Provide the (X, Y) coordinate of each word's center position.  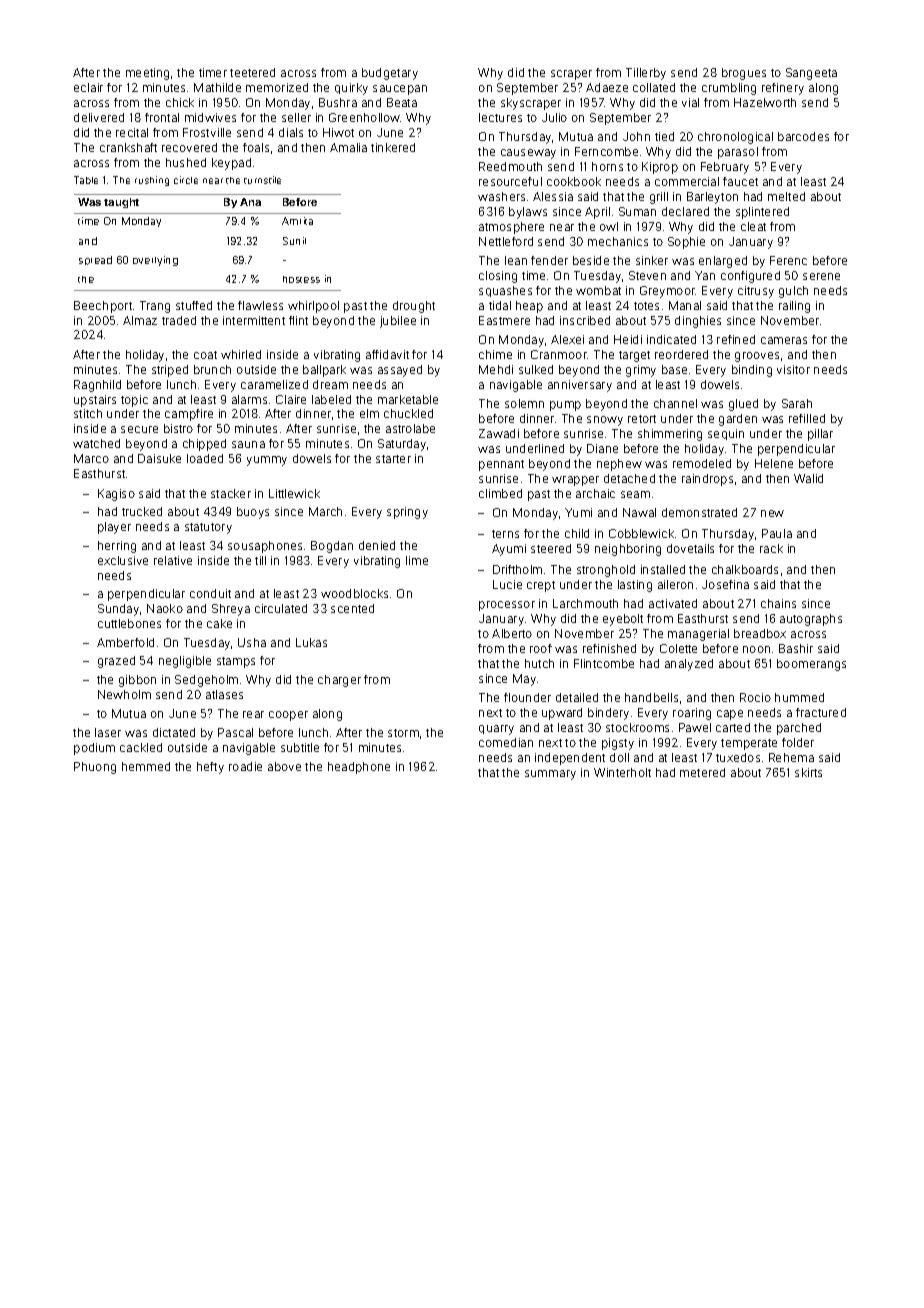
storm (403, 733)
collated (654, 87)
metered (702, 772)
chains (778, 603)
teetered (252, 72)
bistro (178, 428)
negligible (185, 662)
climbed (500, 493)
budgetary (390, 74)
